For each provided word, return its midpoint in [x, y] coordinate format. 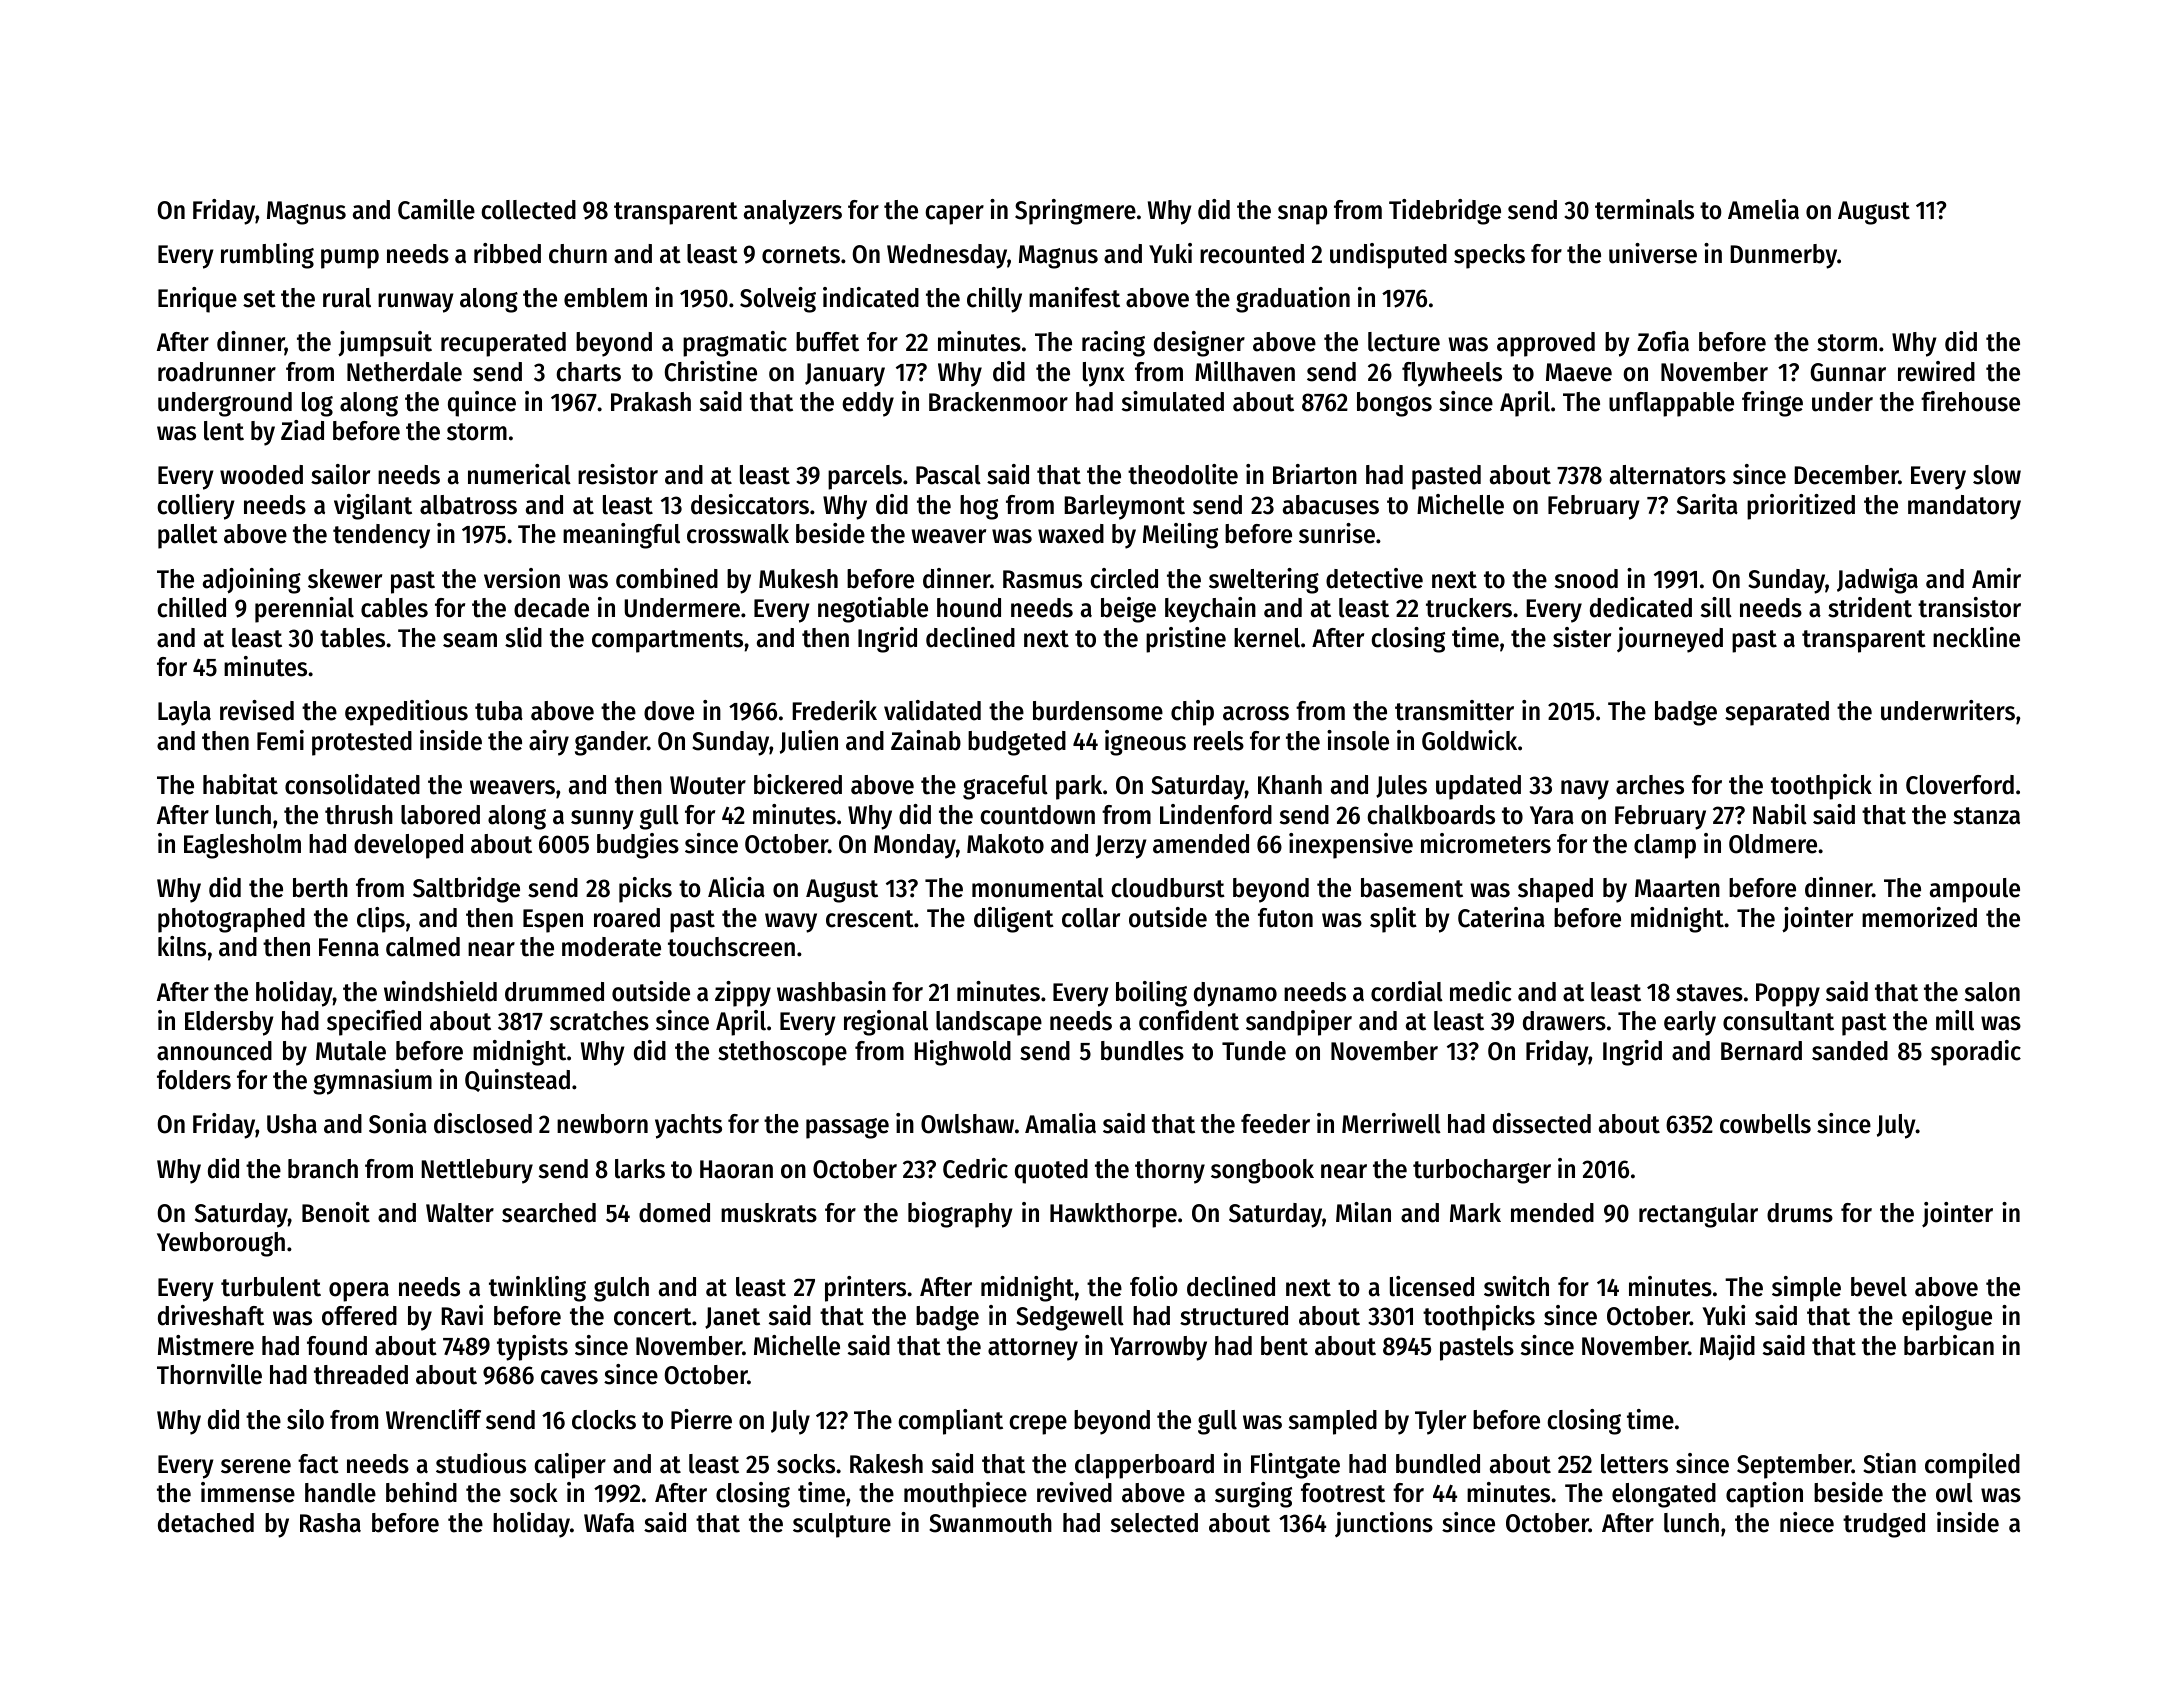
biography [960, 1215]
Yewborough [221, 1244]
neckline [1976, 637]
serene [256, 1466]
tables [352, 638]
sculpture [842, 1525]
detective [1374, 578]
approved [1546, 344]
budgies [638, 846]
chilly [994, 300]
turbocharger [1482, 1171]
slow [1997, 475]
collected [528, 210]
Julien [809, 742]
